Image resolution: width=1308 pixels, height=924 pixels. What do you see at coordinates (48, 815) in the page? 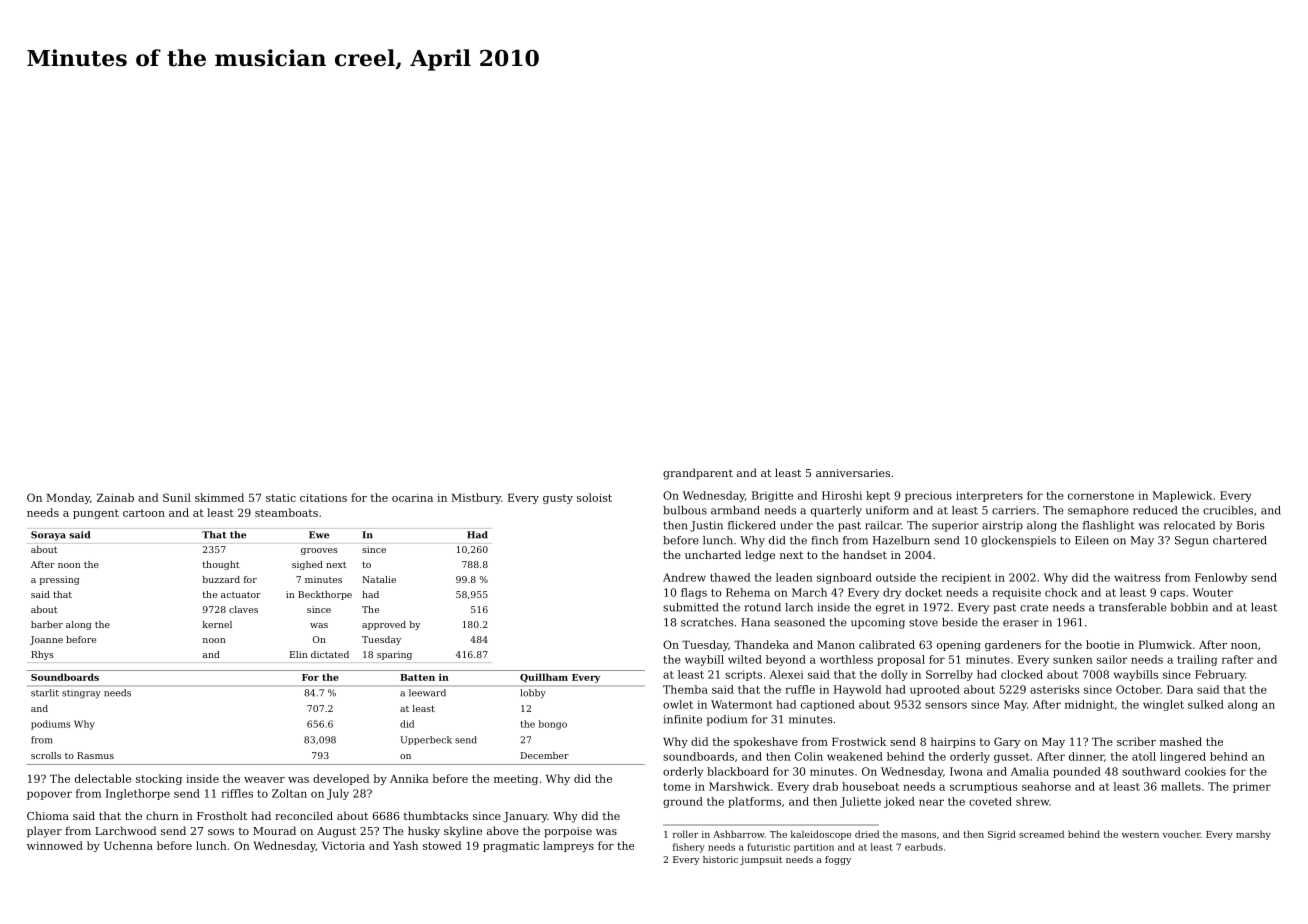
I see `Chioma` at bounding box center [48, 815].
